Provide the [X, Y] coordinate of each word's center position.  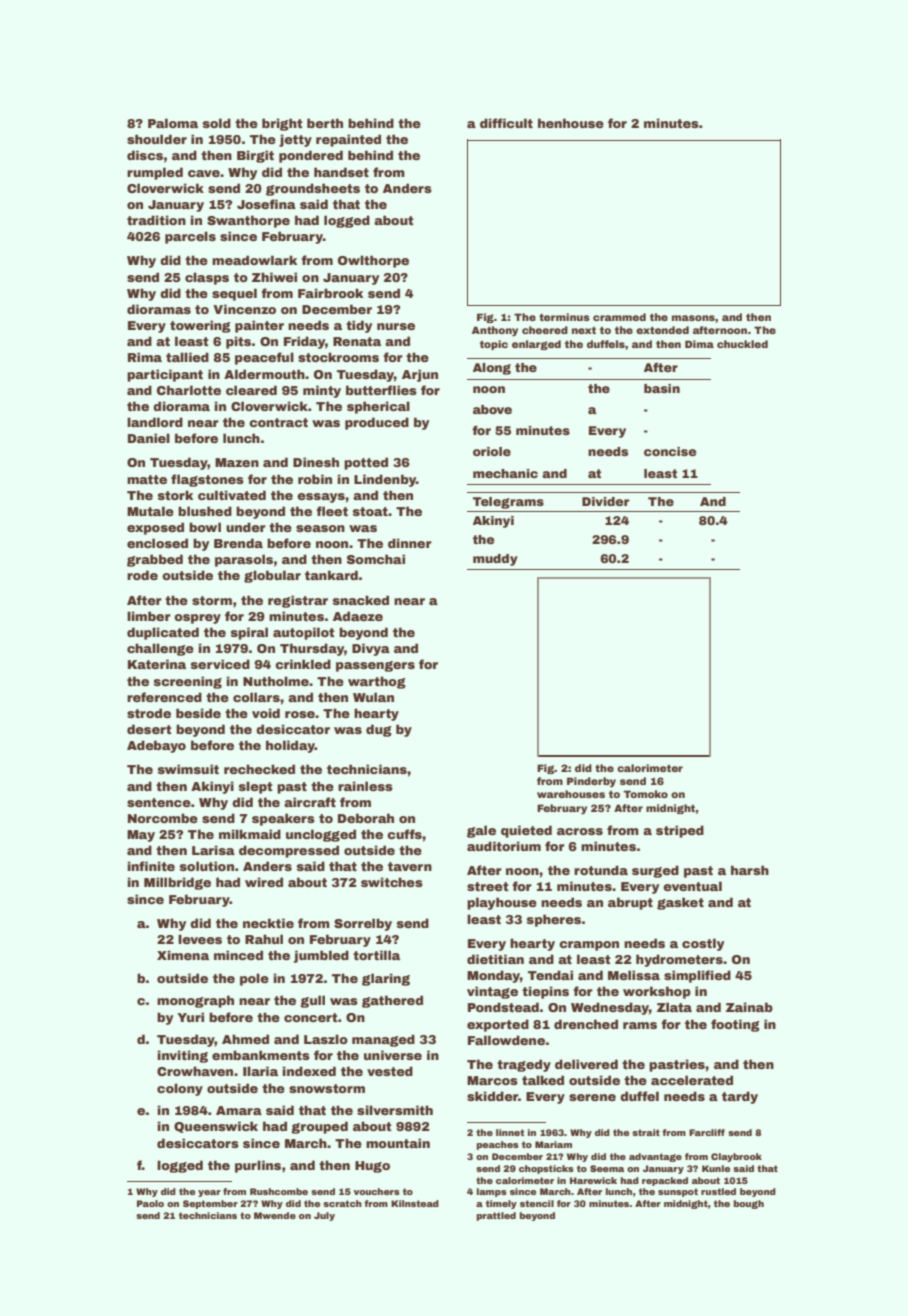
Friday [304, 342]
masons [693, 318]
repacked [665, 1181]
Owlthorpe [373, 261]
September [210, 1204]
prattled [496, 1216]
